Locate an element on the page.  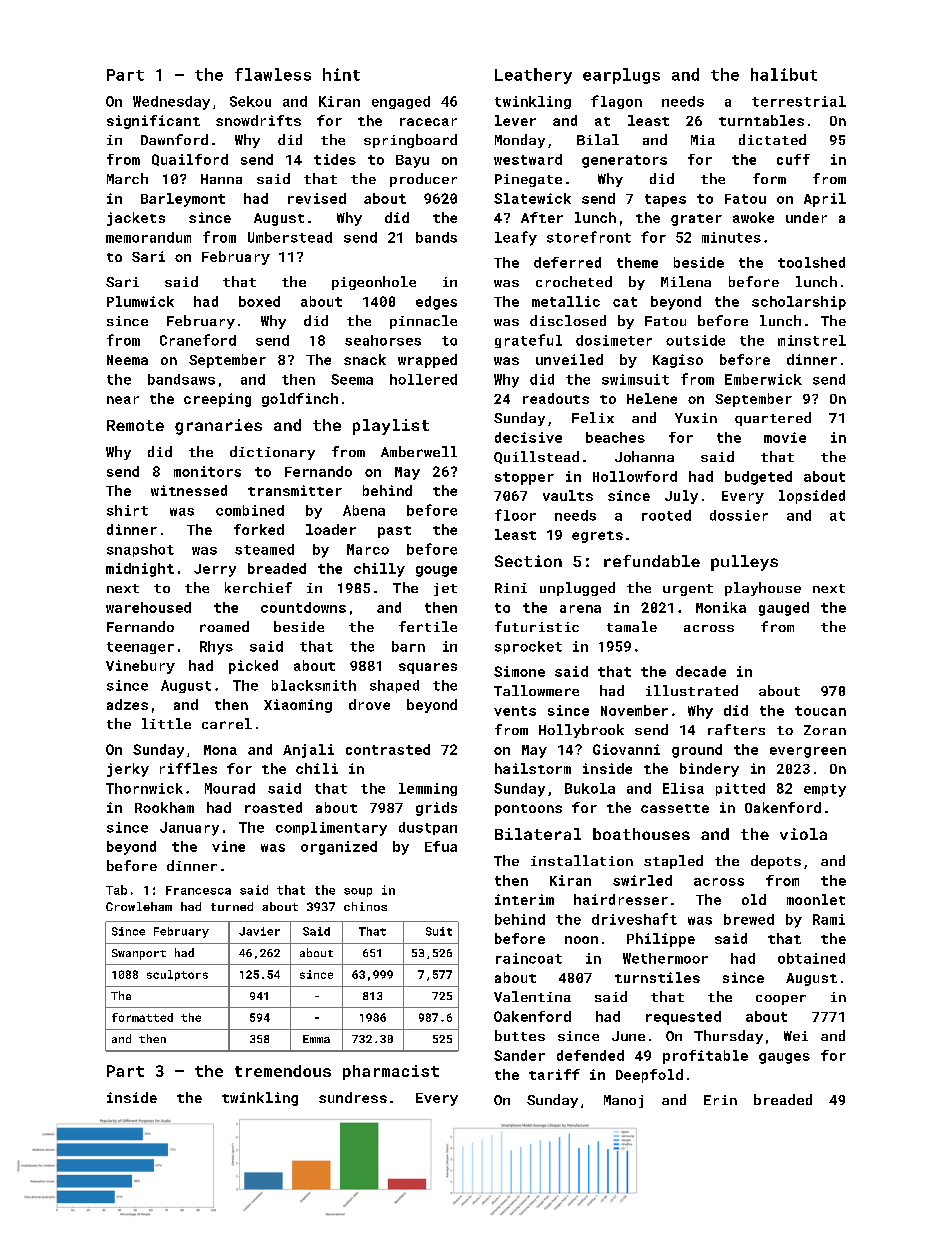
quartered is located at coordinates (773, 419).
